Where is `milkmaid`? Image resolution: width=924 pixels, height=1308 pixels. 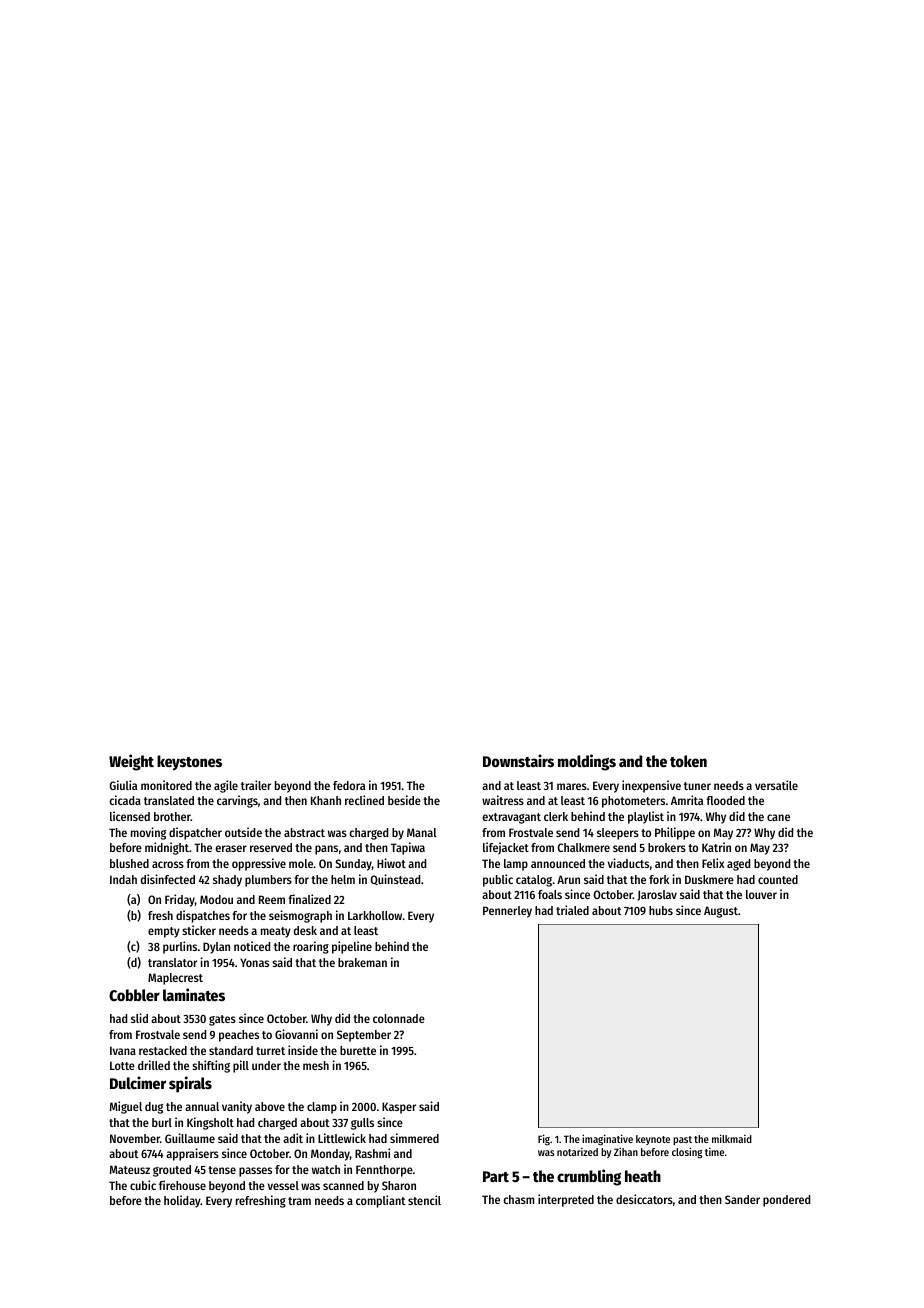
milkmaid is located at coordinates (732, 1138).
